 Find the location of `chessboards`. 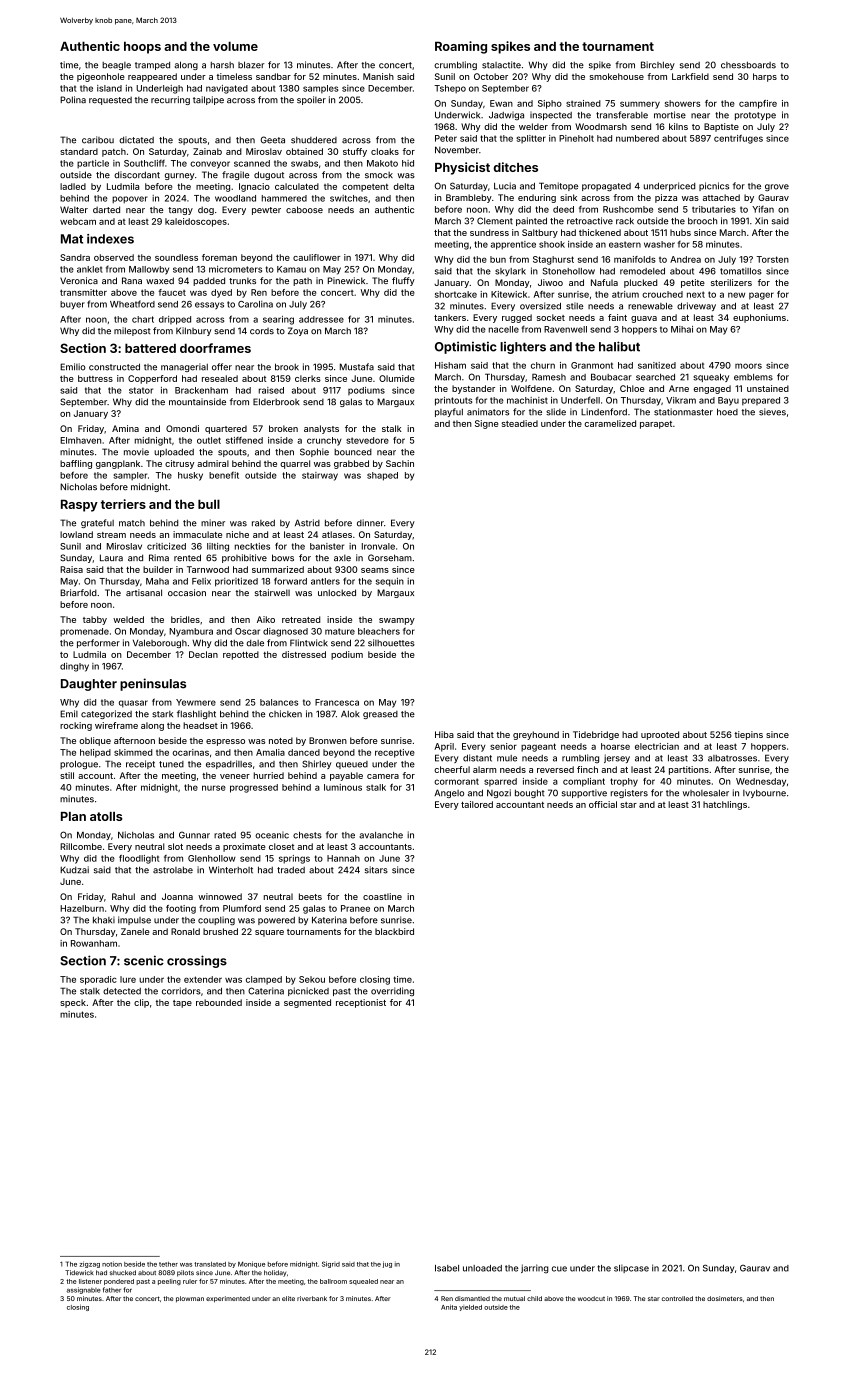

chessboards is located at coordinates (748, 65).
